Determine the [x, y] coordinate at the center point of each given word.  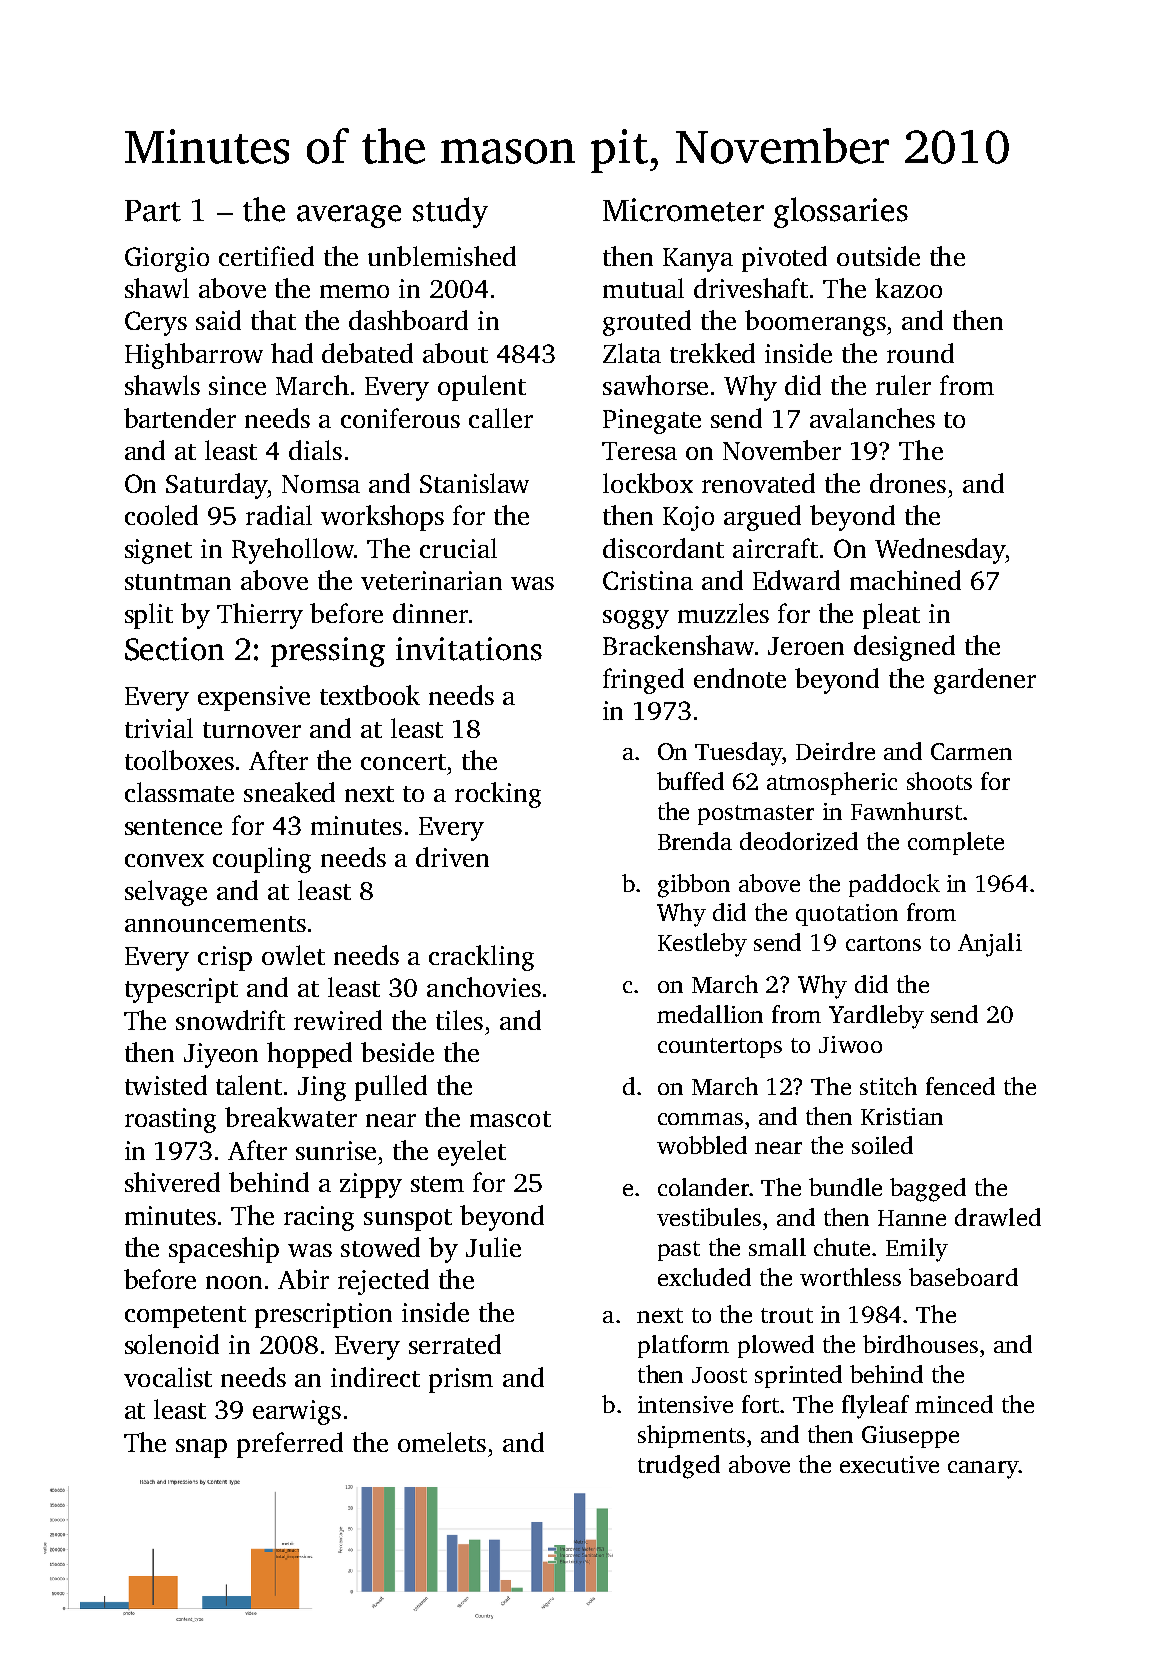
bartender [180, 418]
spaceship [224, 1250]
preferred [290, 1445]
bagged [928, 1190]
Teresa [639, 451]
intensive [685, 1404]
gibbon [694, 886]
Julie [493, 1247]
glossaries [841, 212]
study [450, 212]
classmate [179, 792]
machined [905, 580]
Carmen [971, 751]
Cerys [156, 323]
